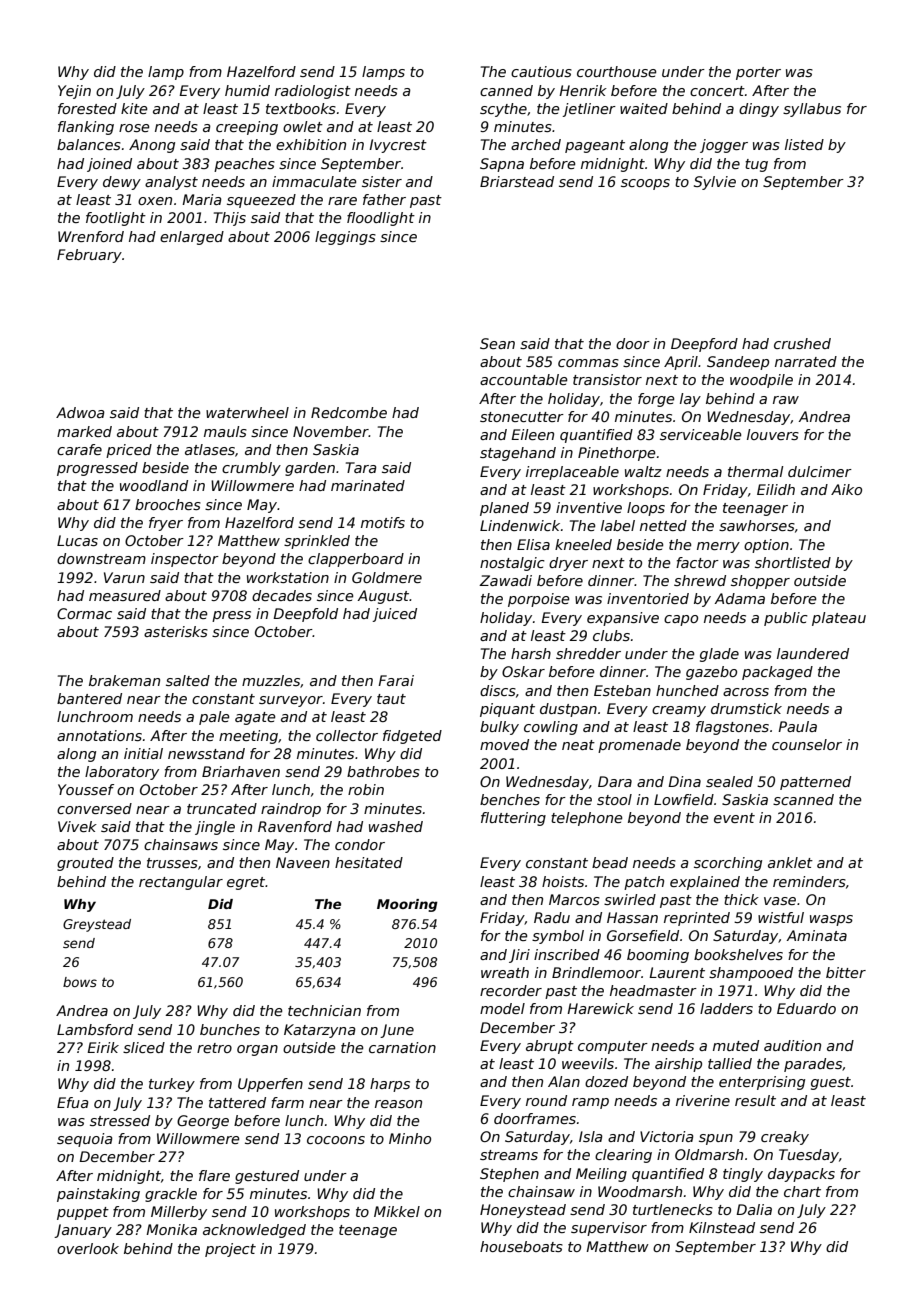 The image size is (924, 1308). I want to click on Gorsefield, so click(643, 935).
